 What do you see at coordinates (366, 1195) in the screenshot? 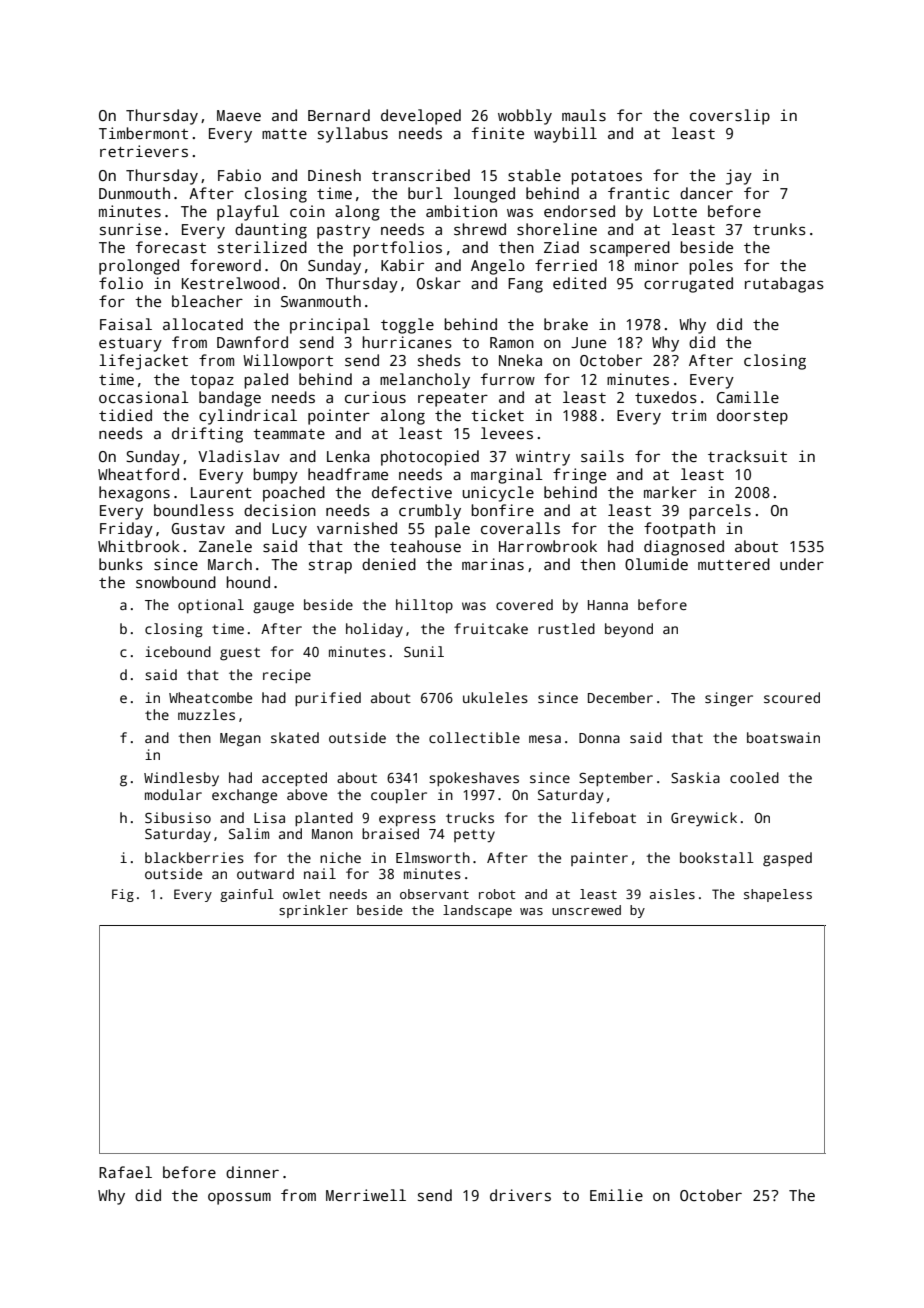
I see `Merriwell` at bounding box center [366, 1195].
